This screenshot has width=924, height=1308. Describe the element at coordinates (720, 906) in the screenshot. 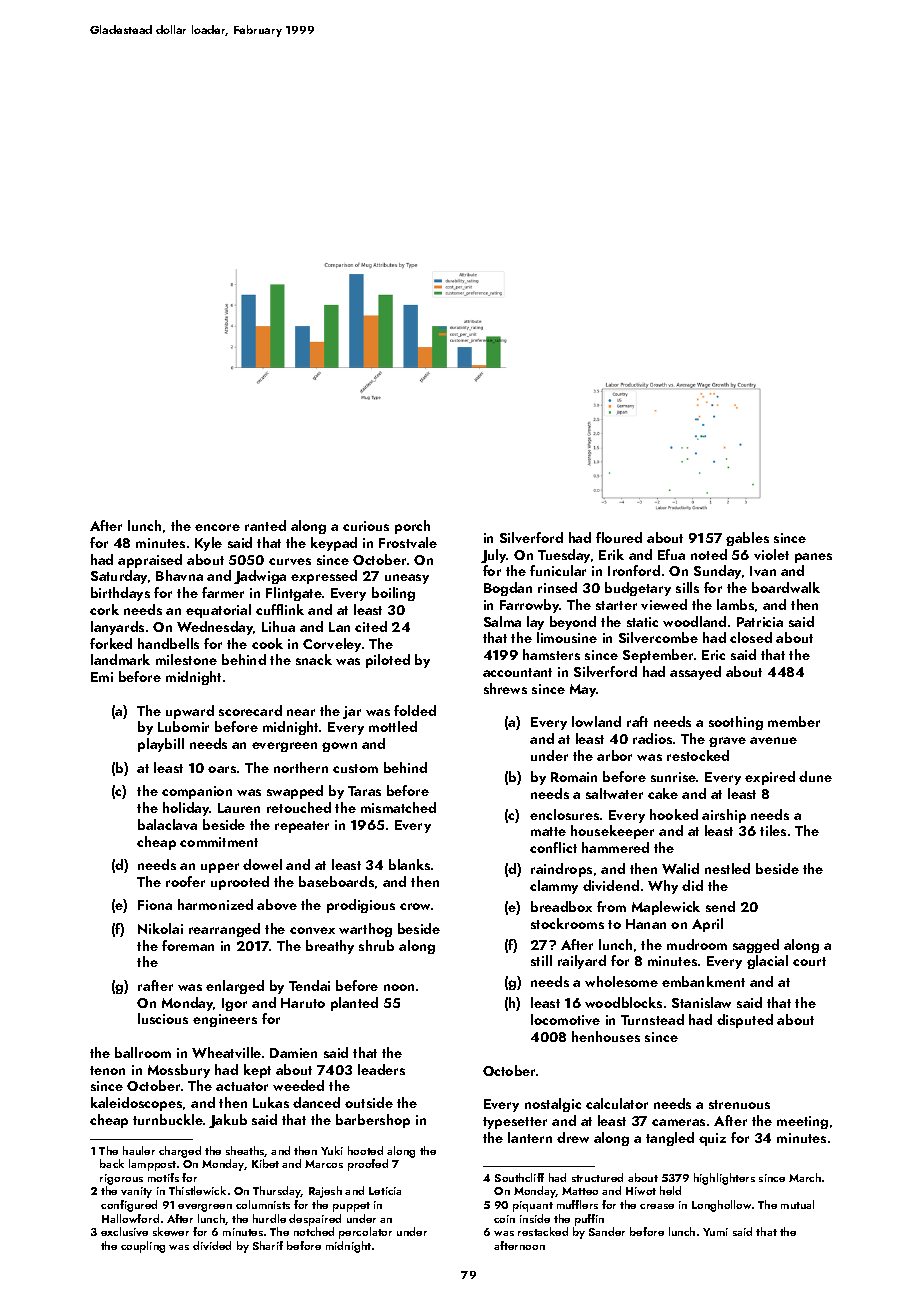

I see `send` at that location.
